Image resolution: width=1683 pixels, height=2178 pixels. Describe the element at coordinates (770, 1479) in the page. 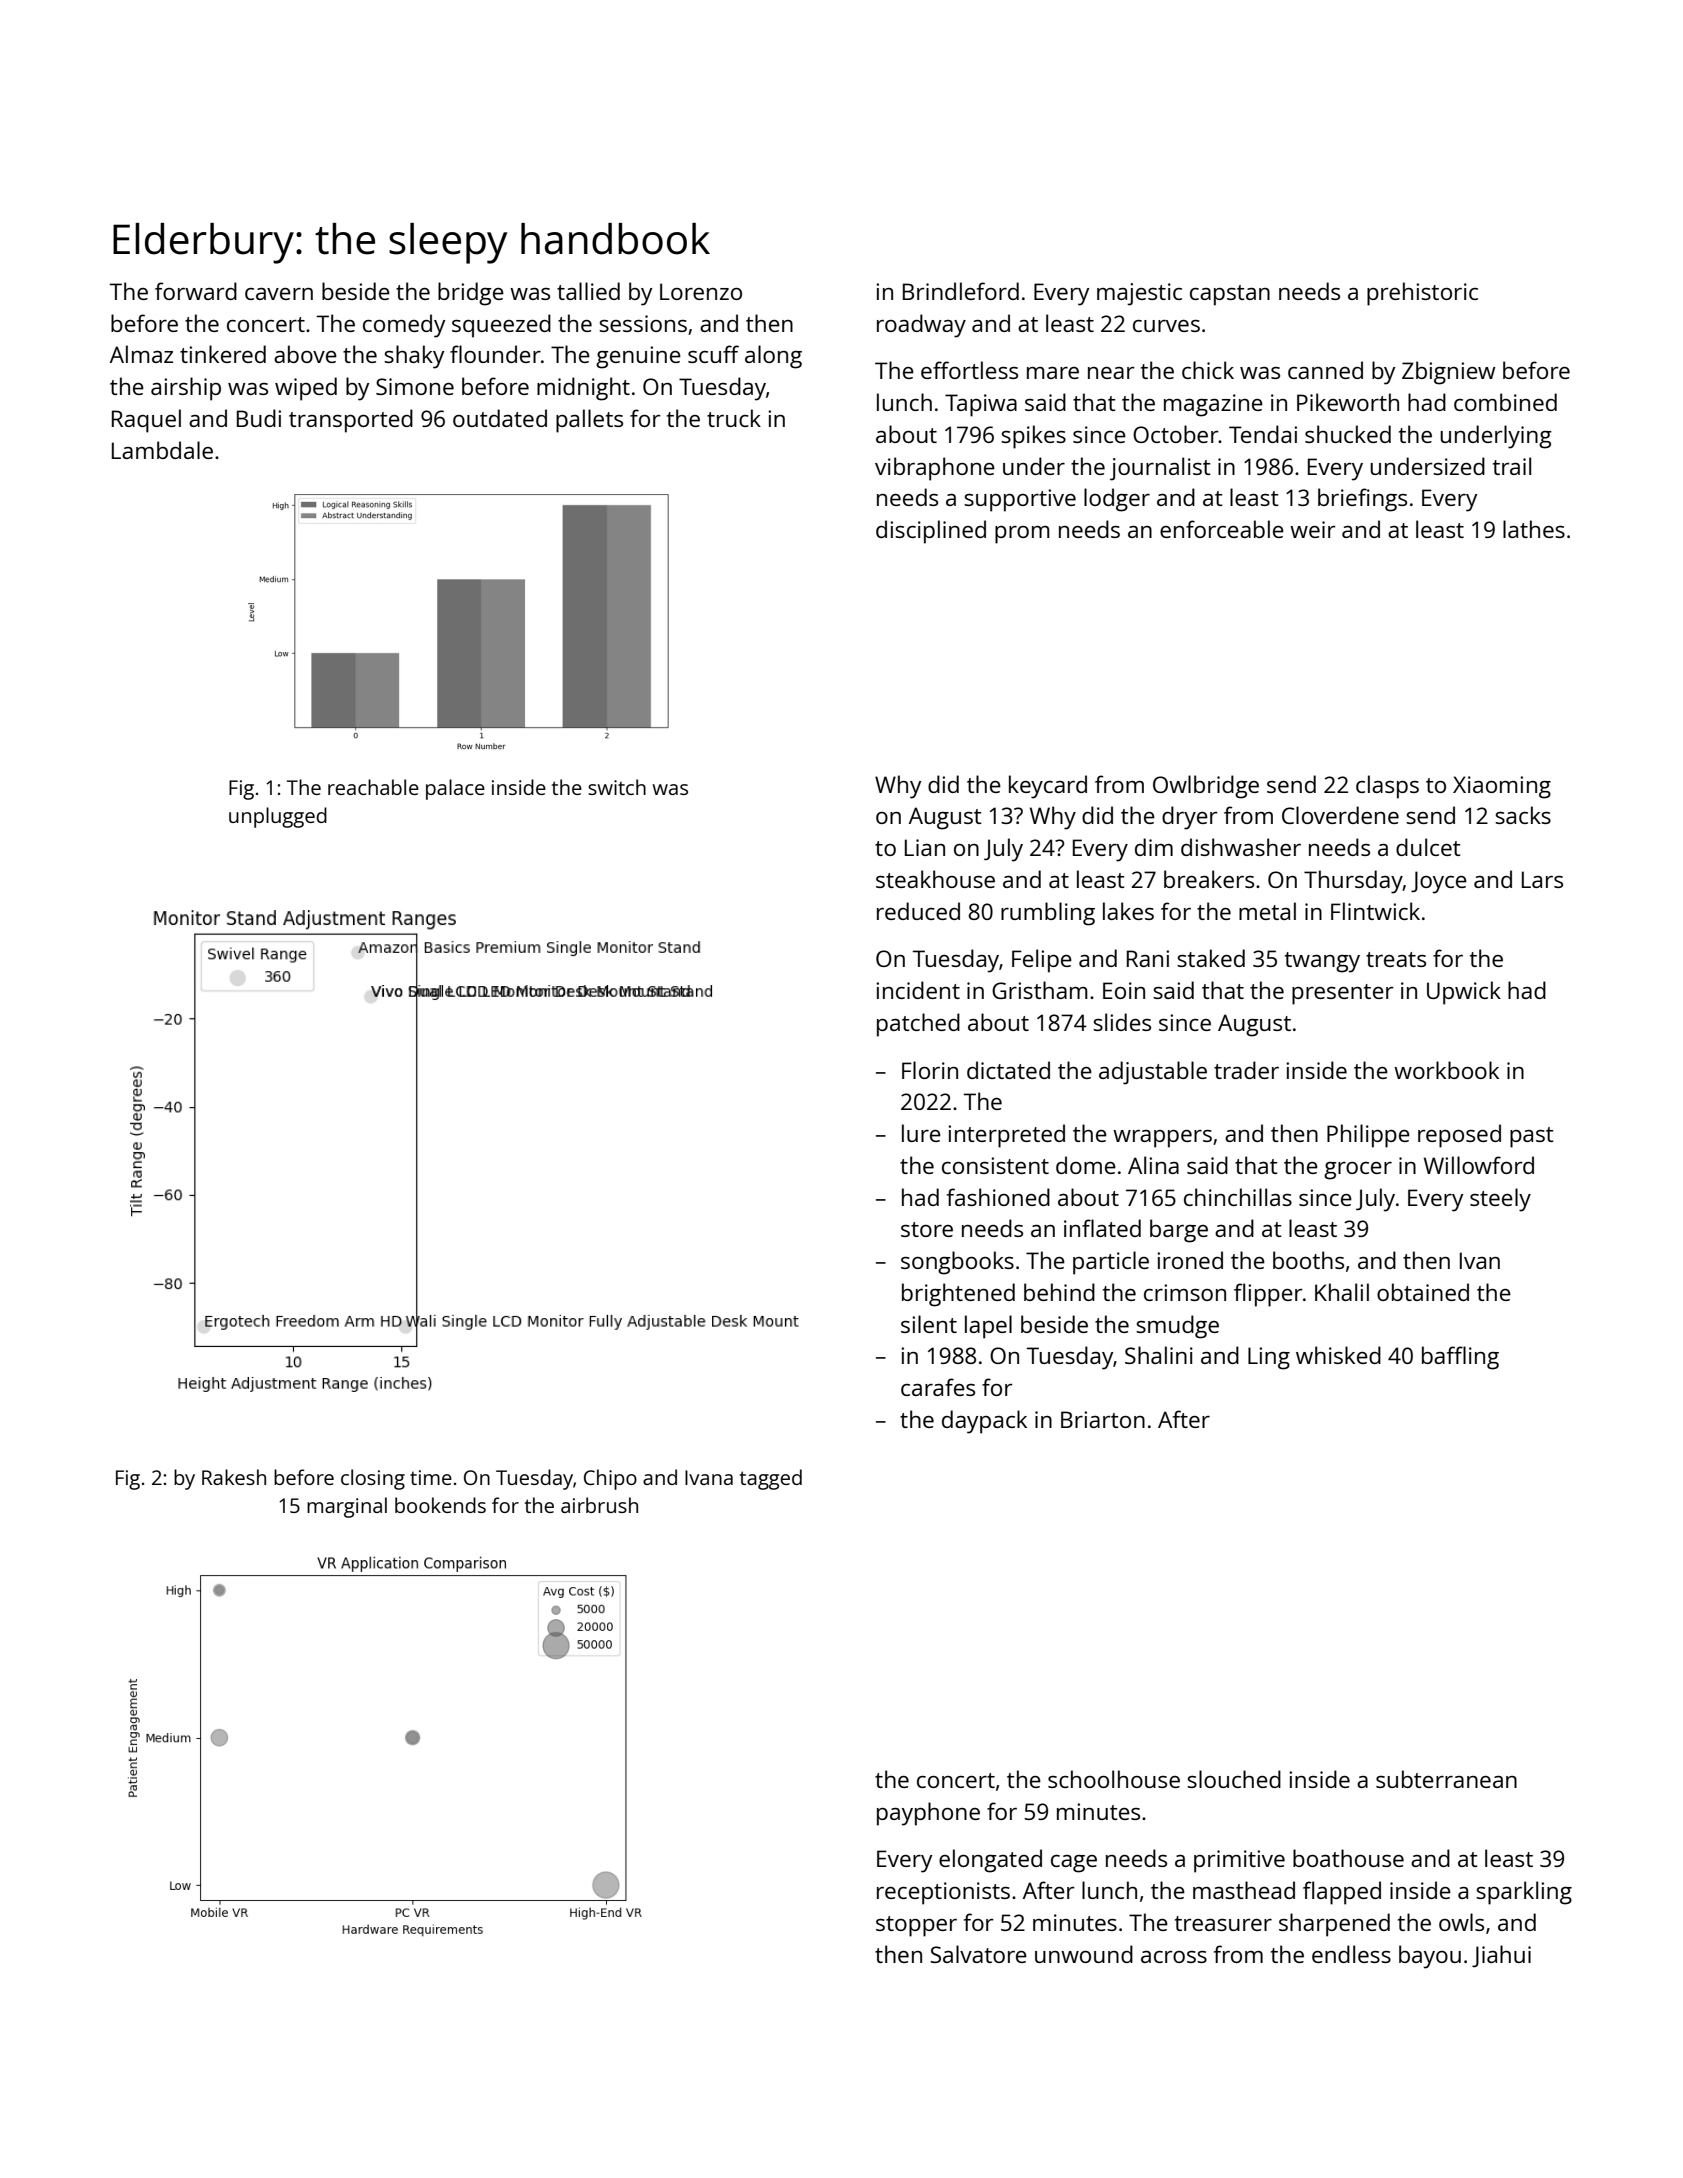

I see `tagged` at that location.
